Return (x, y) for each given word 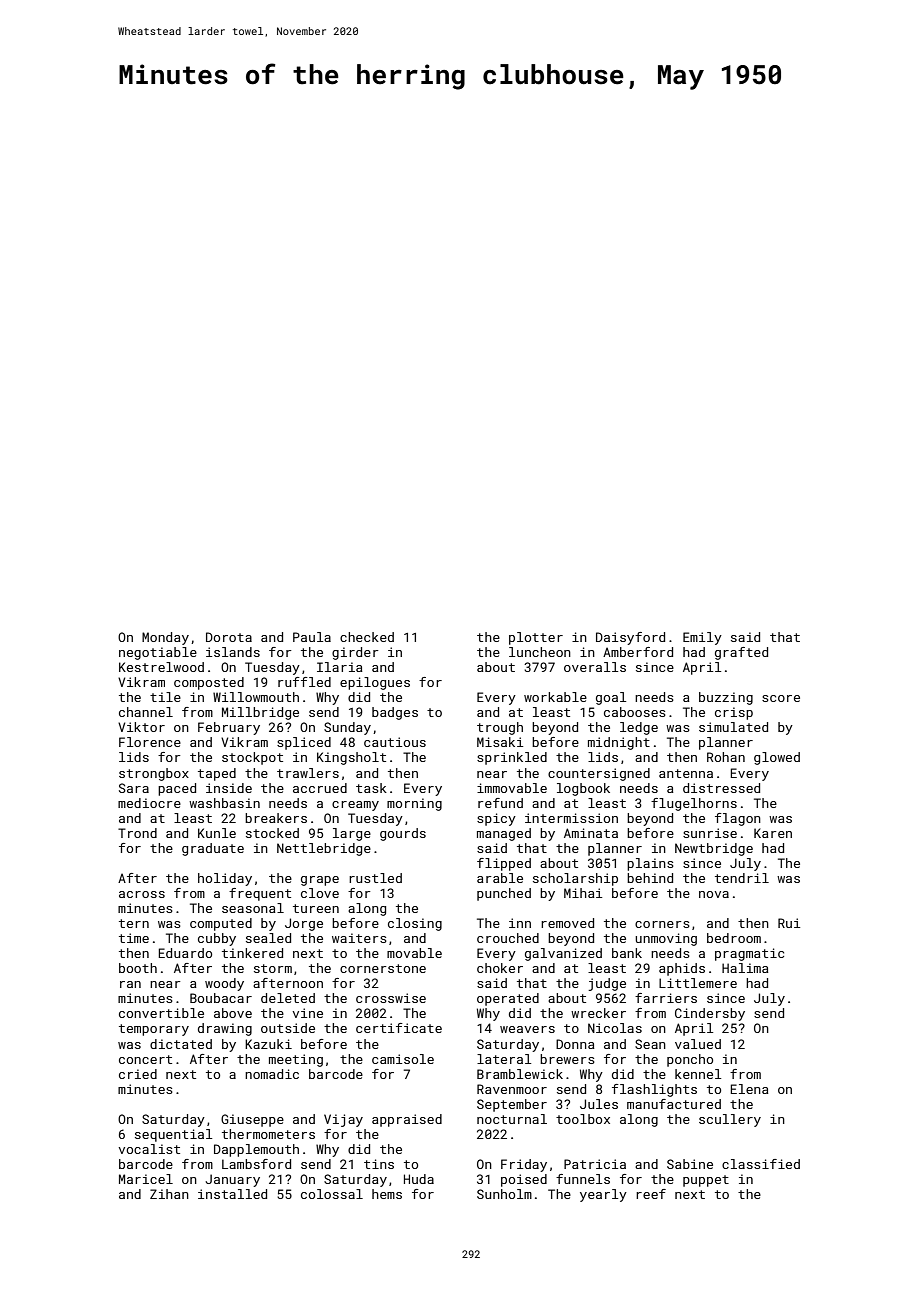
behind (650, 878)
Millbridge (260, 713)
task (371, 788)
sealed (268, 938)
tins (379, 1164)
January (232, 1180)
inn (520, 923)
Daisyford (630, 638)
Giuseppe (252, 1120)
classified (761, 1164)
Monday (165, 638)
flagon (738, 819)
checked (367, 637)
